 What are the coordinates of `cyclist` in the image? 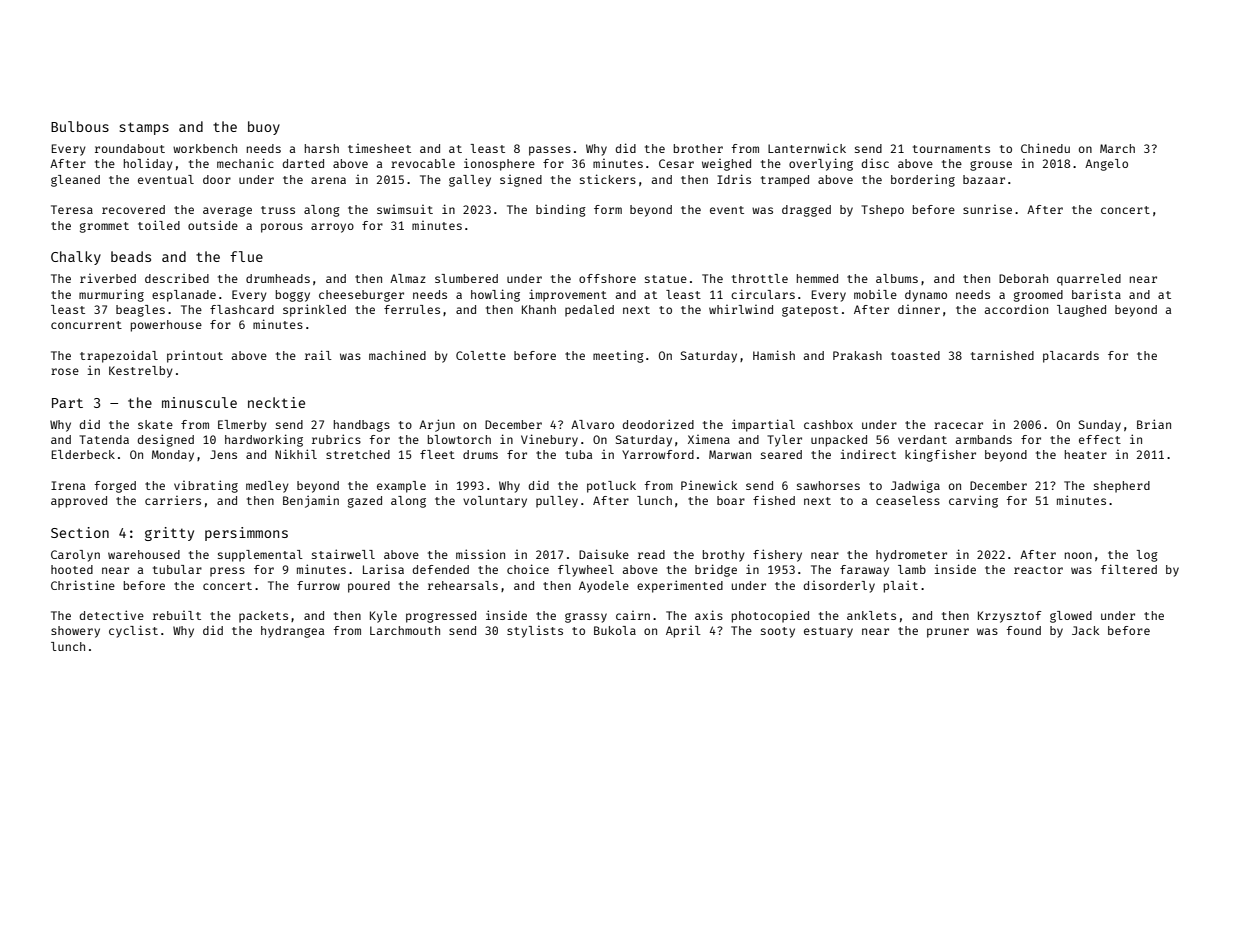 It's located at (133, 631).
